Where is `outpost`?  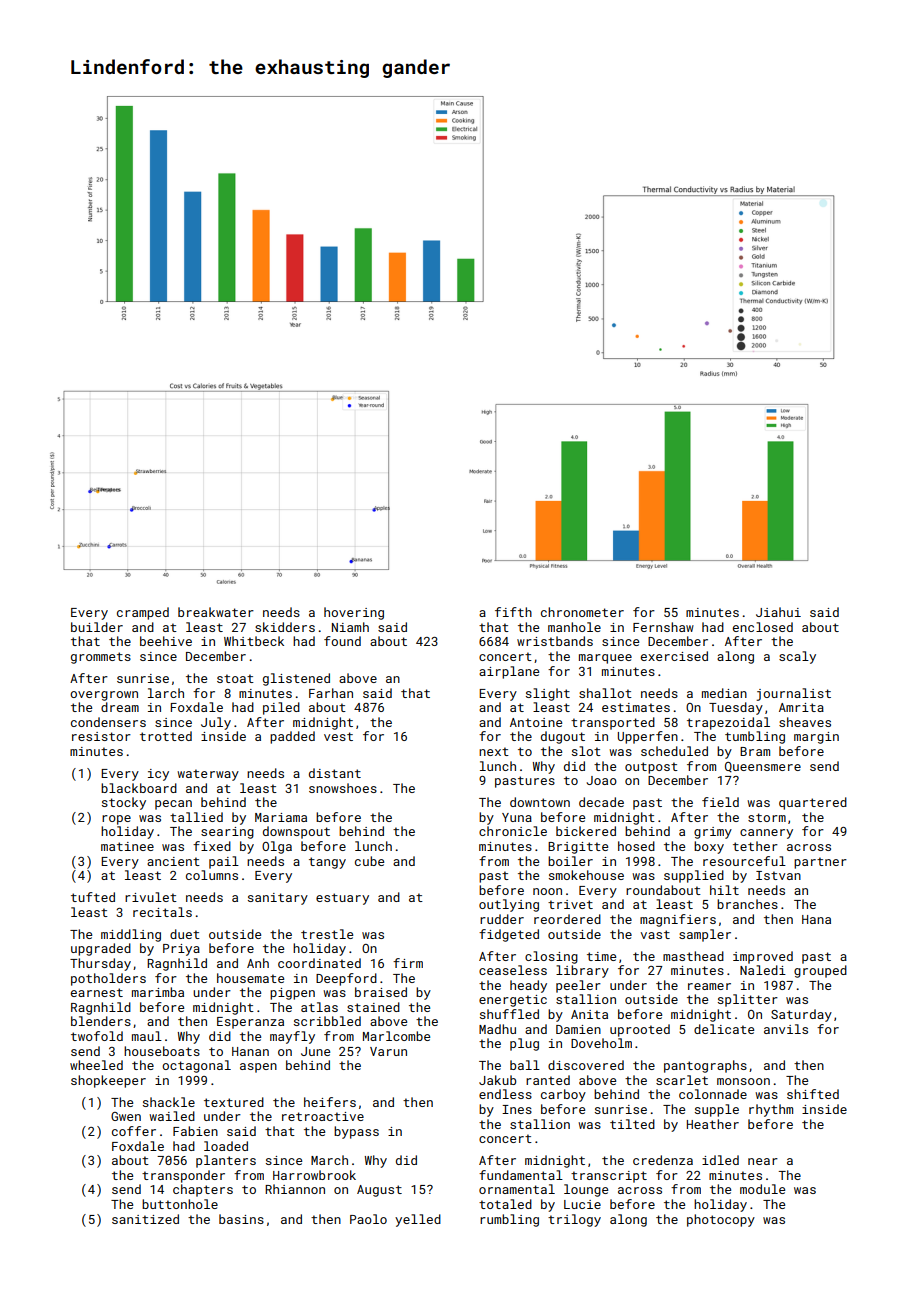
outpost is located at coordinates (651, 768).
